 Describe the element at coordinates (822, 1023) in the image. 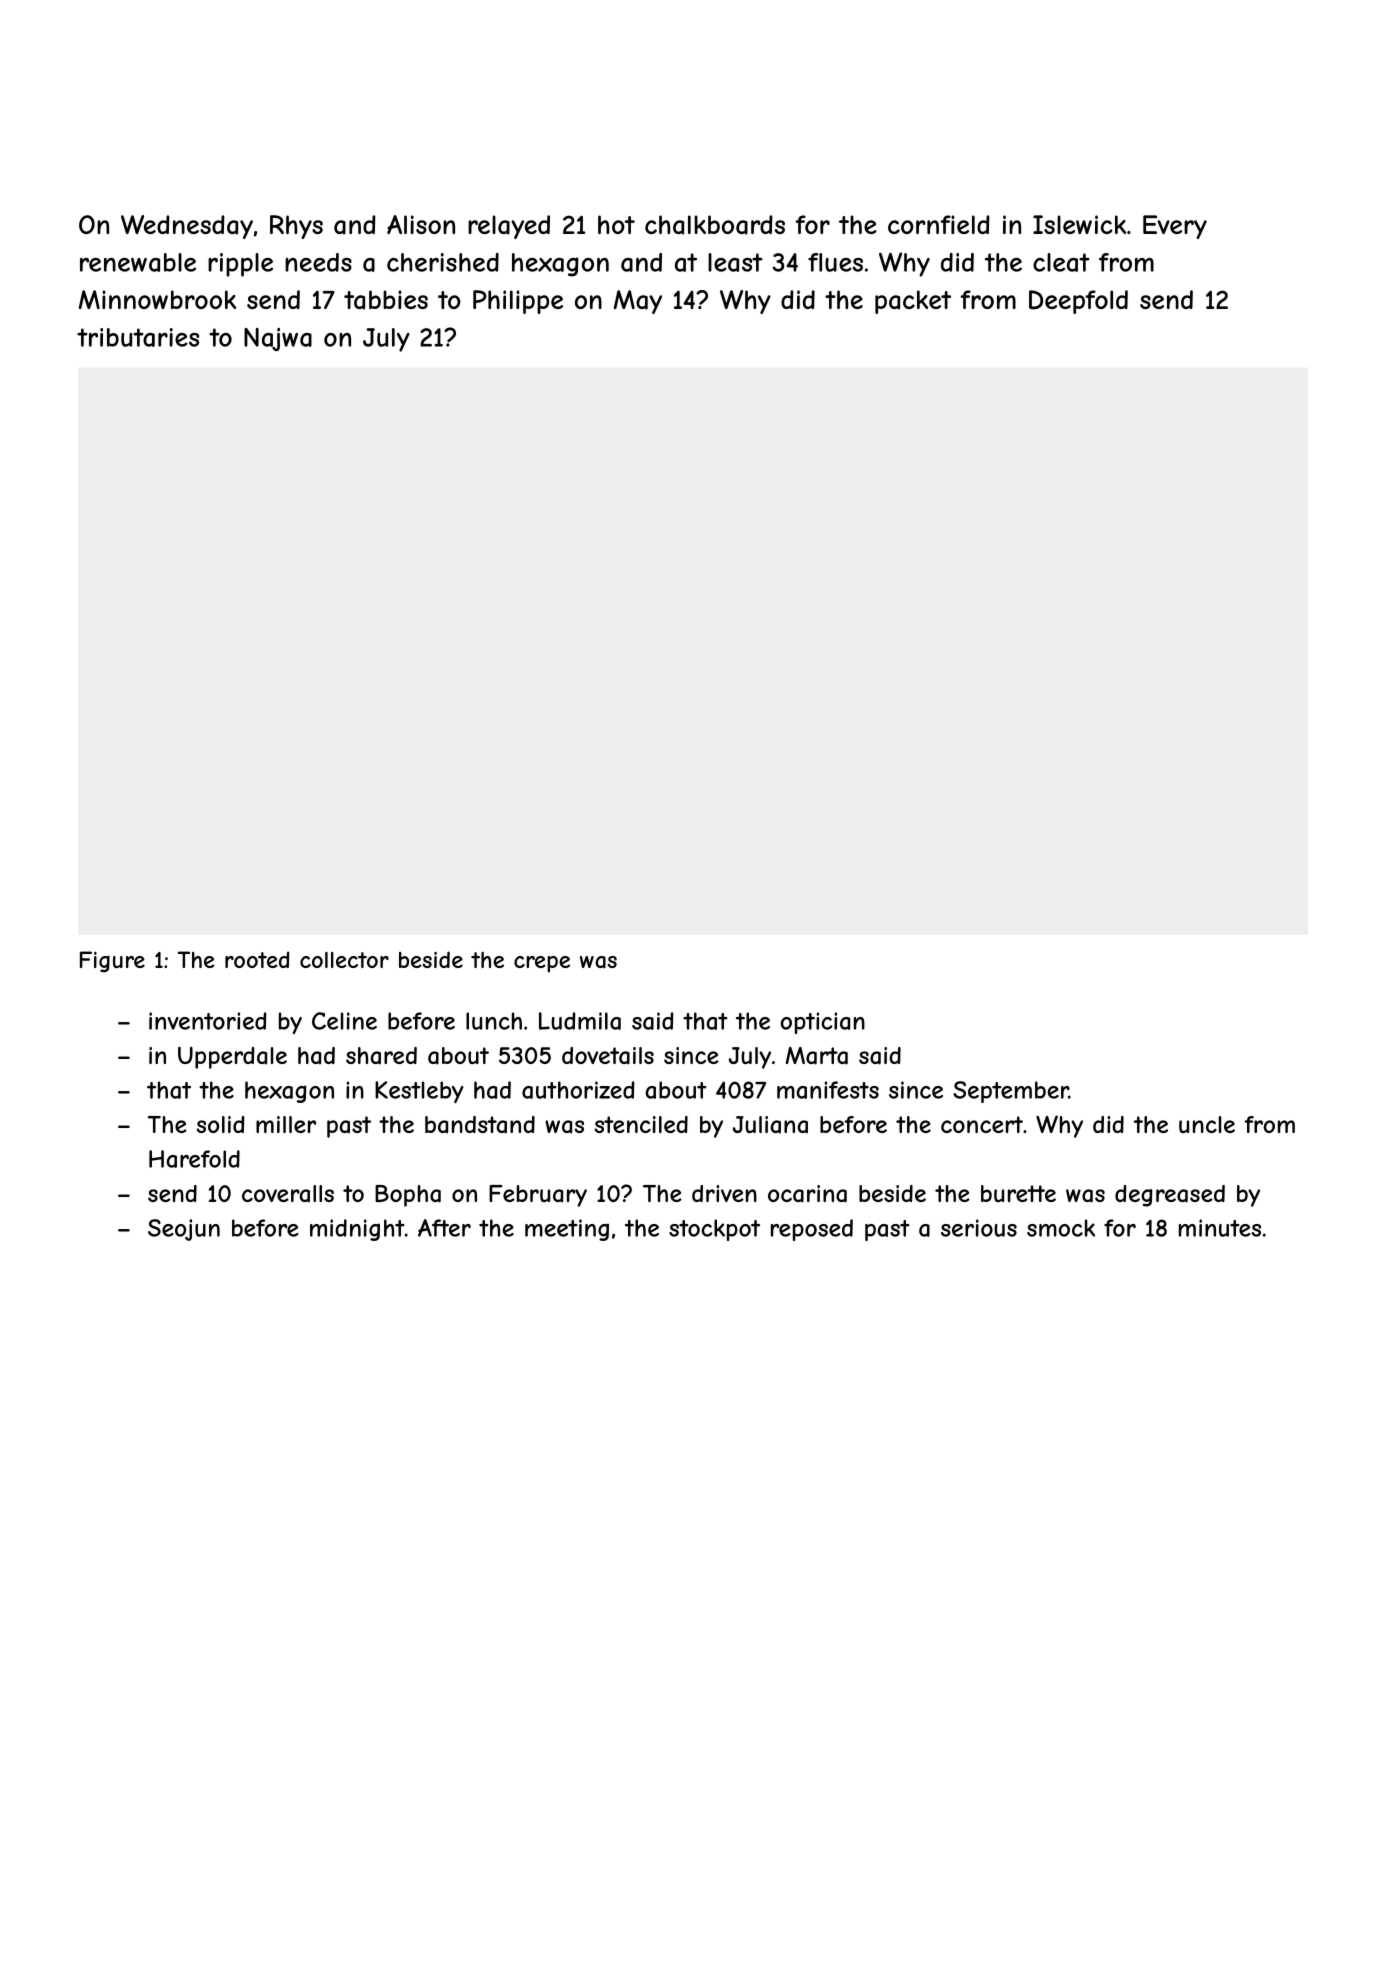

I see `optician` at that location.
